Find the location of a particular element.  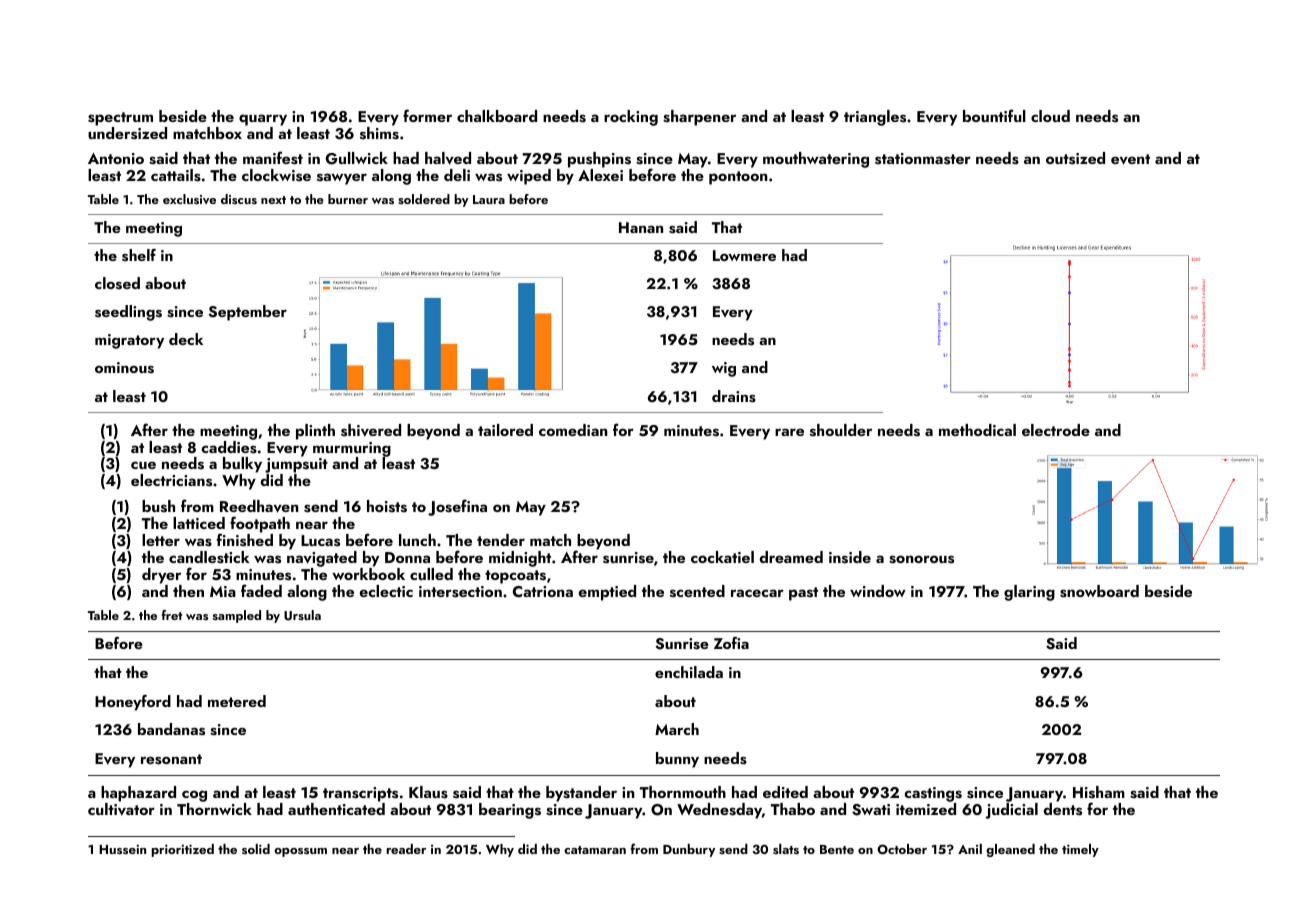

Klaus is located at coordinates (428, 792).
